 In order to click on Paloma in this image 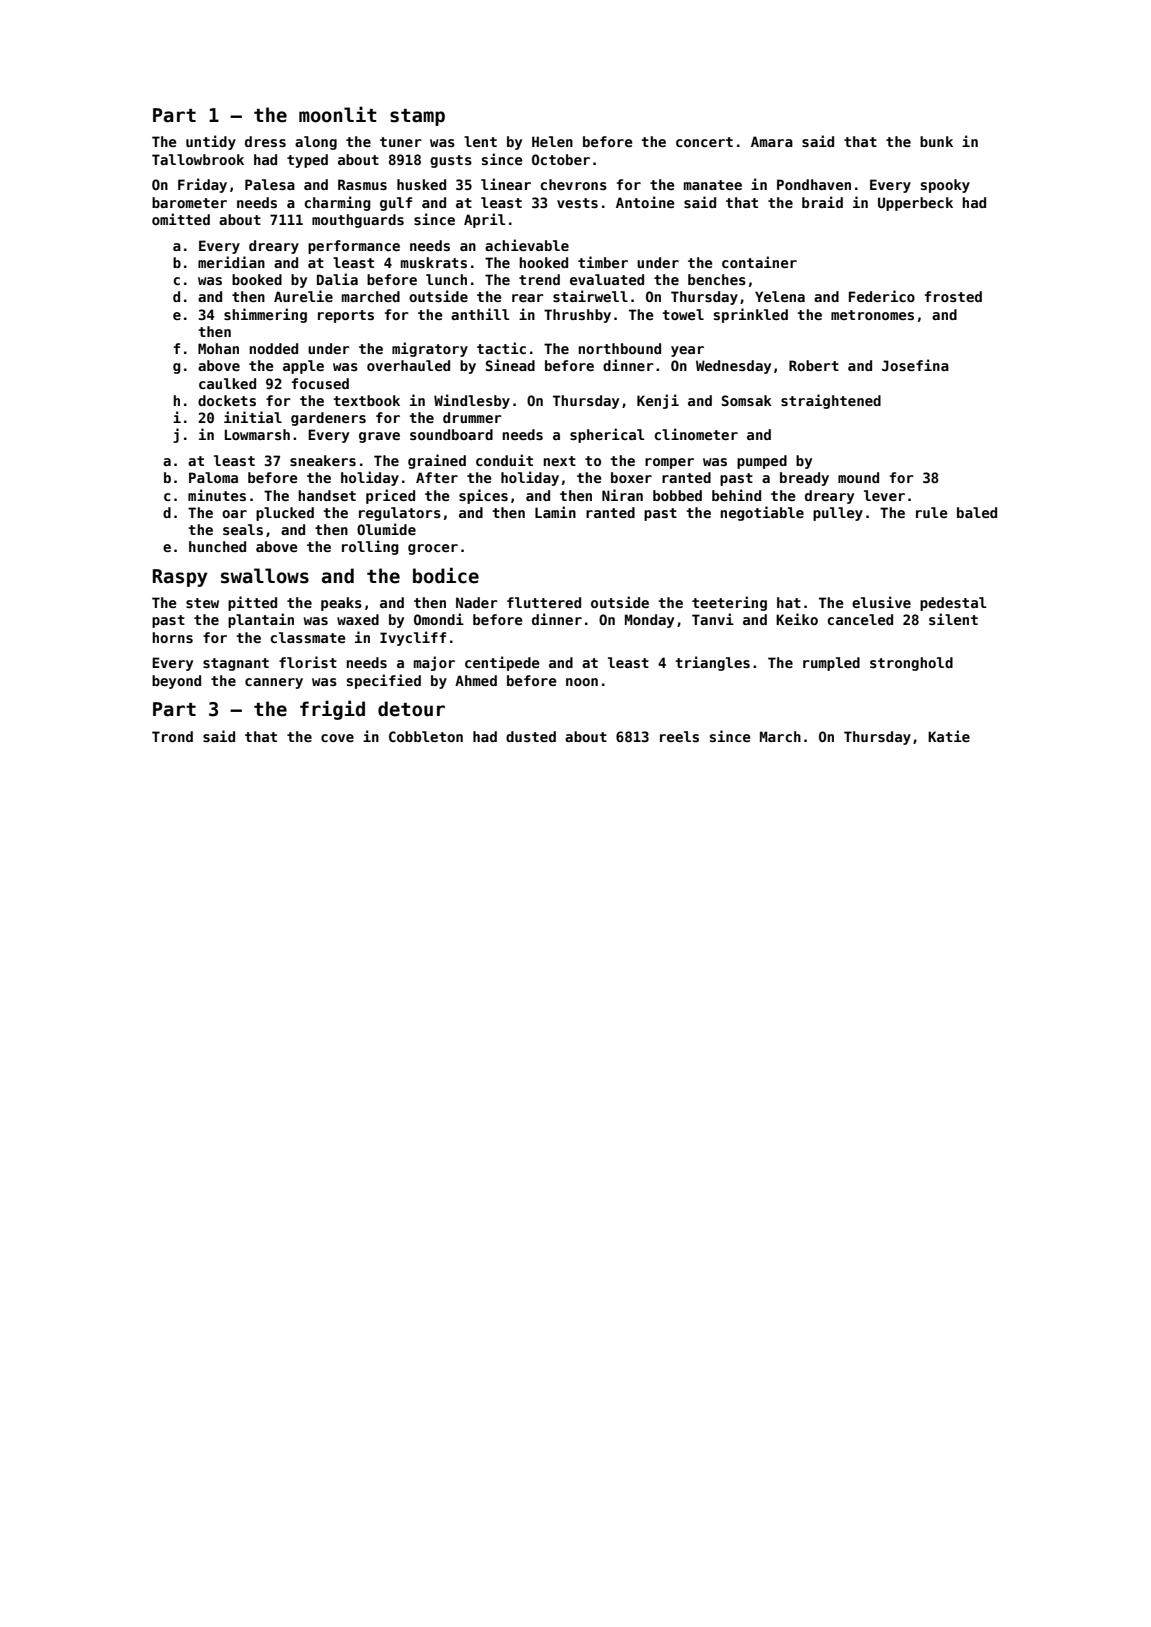, I will do `click(213, 477)`.
